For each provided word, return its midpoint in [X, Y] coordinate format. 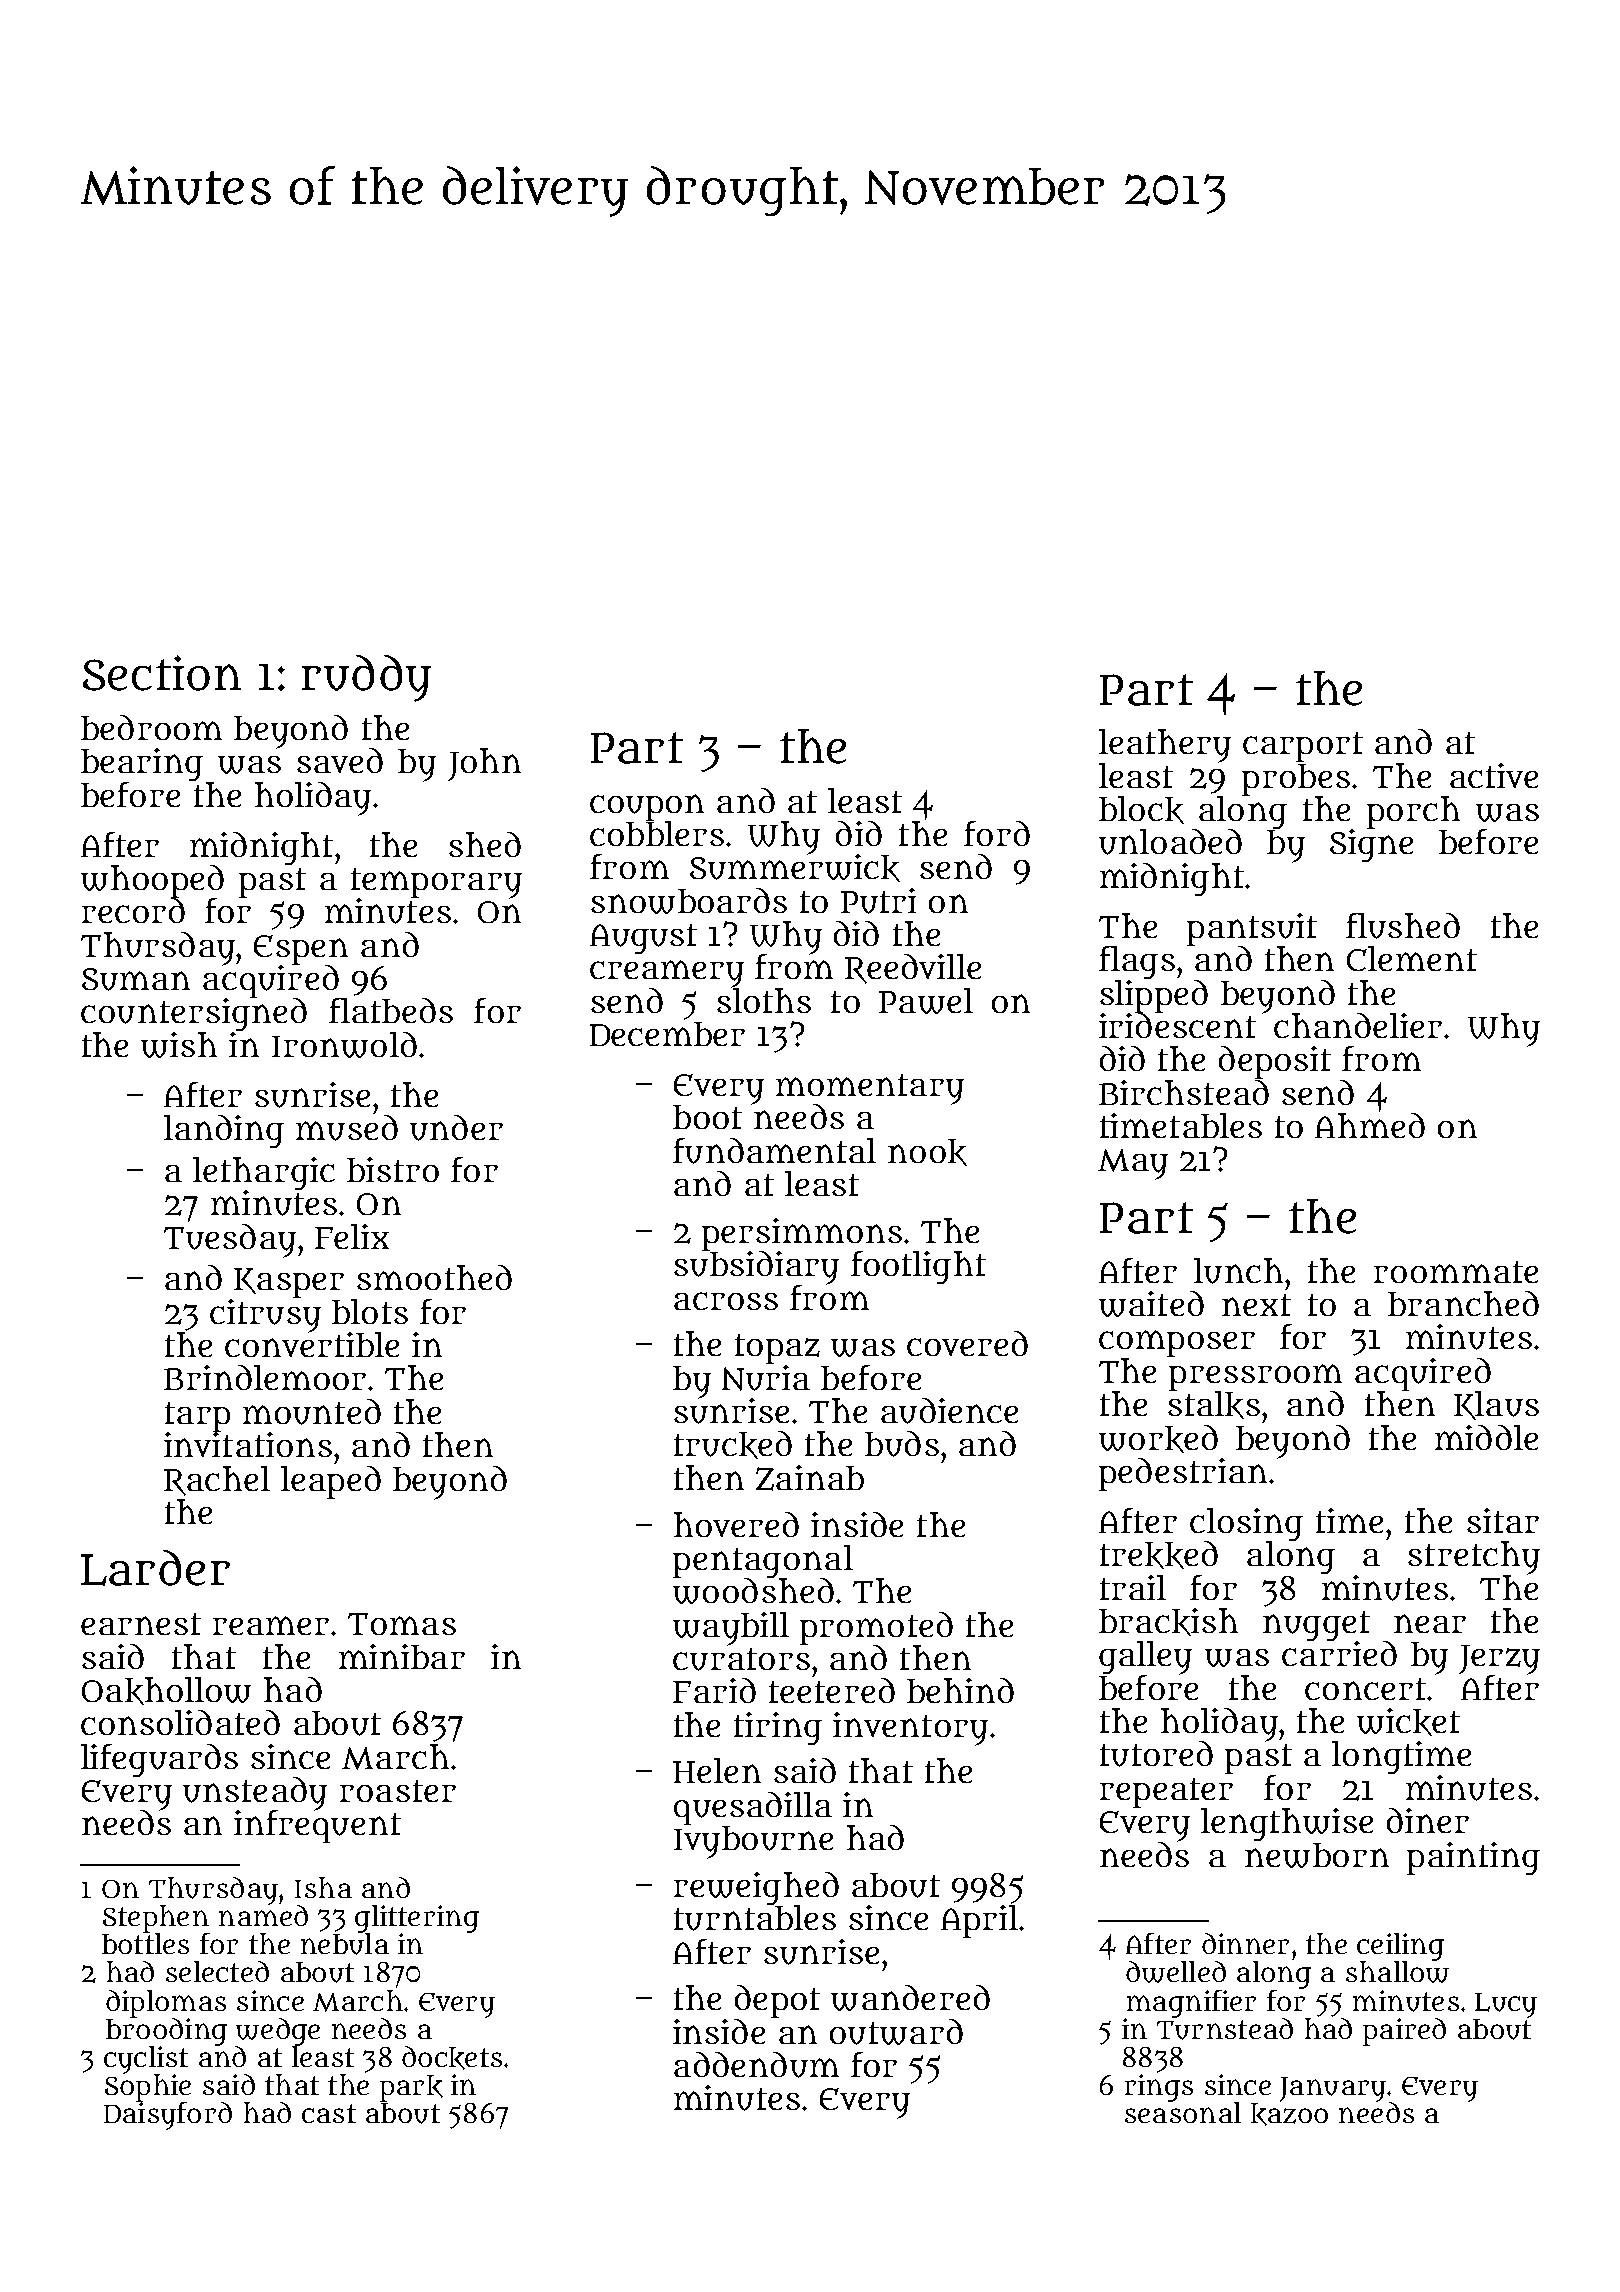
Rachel [217, 1481]
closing [1246, 1524]
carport [1303, 747]
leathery [1165, 746]
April [979, 1921]
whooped [152, 881]
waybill [731, 1629]
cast [329, 2113]
